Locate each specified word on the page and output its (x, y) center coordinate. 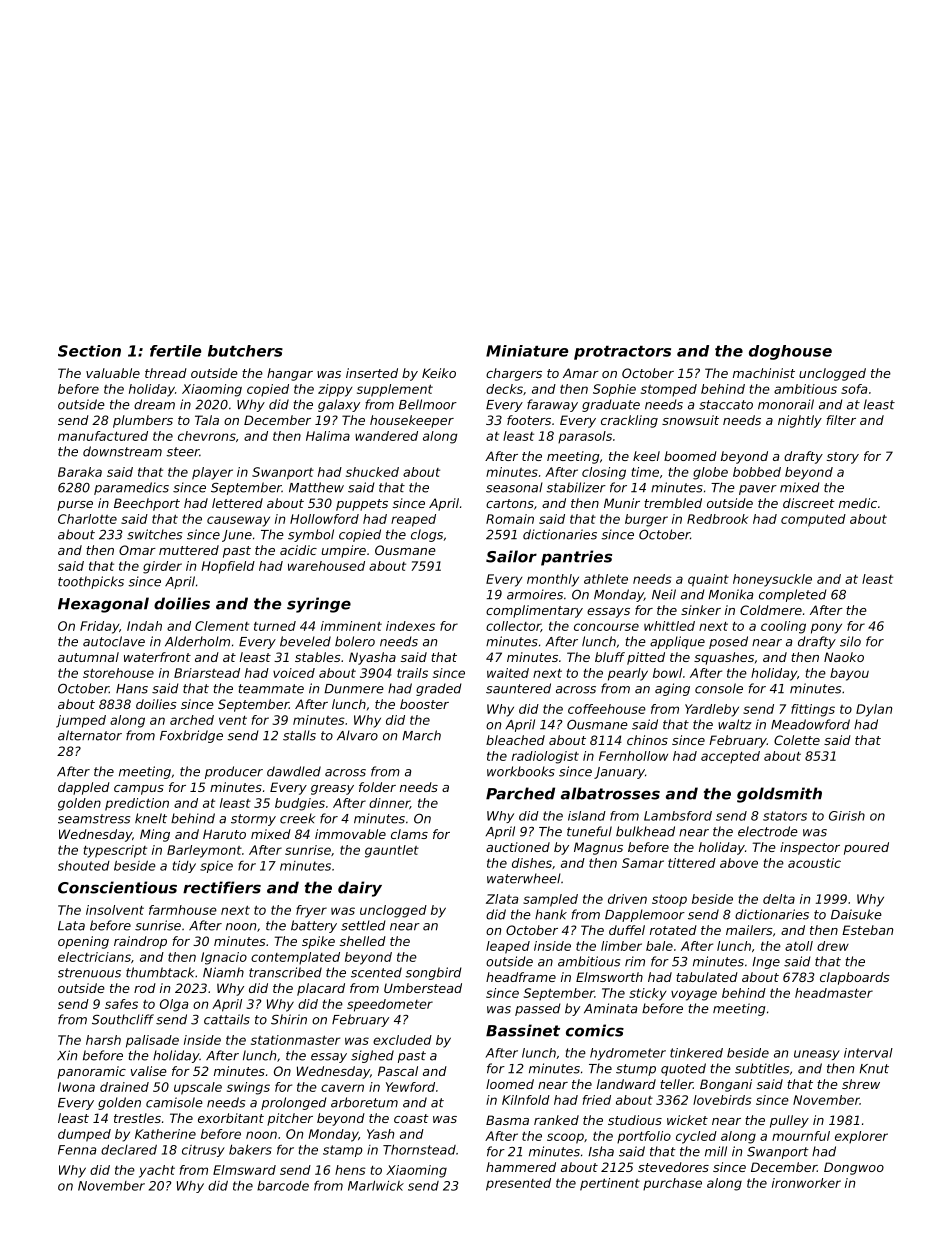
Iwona (76, 1087)
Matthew (316, 487)
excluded (402, 1040)
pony (826, 628)
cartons (510, 503)
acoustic (814, 863)
